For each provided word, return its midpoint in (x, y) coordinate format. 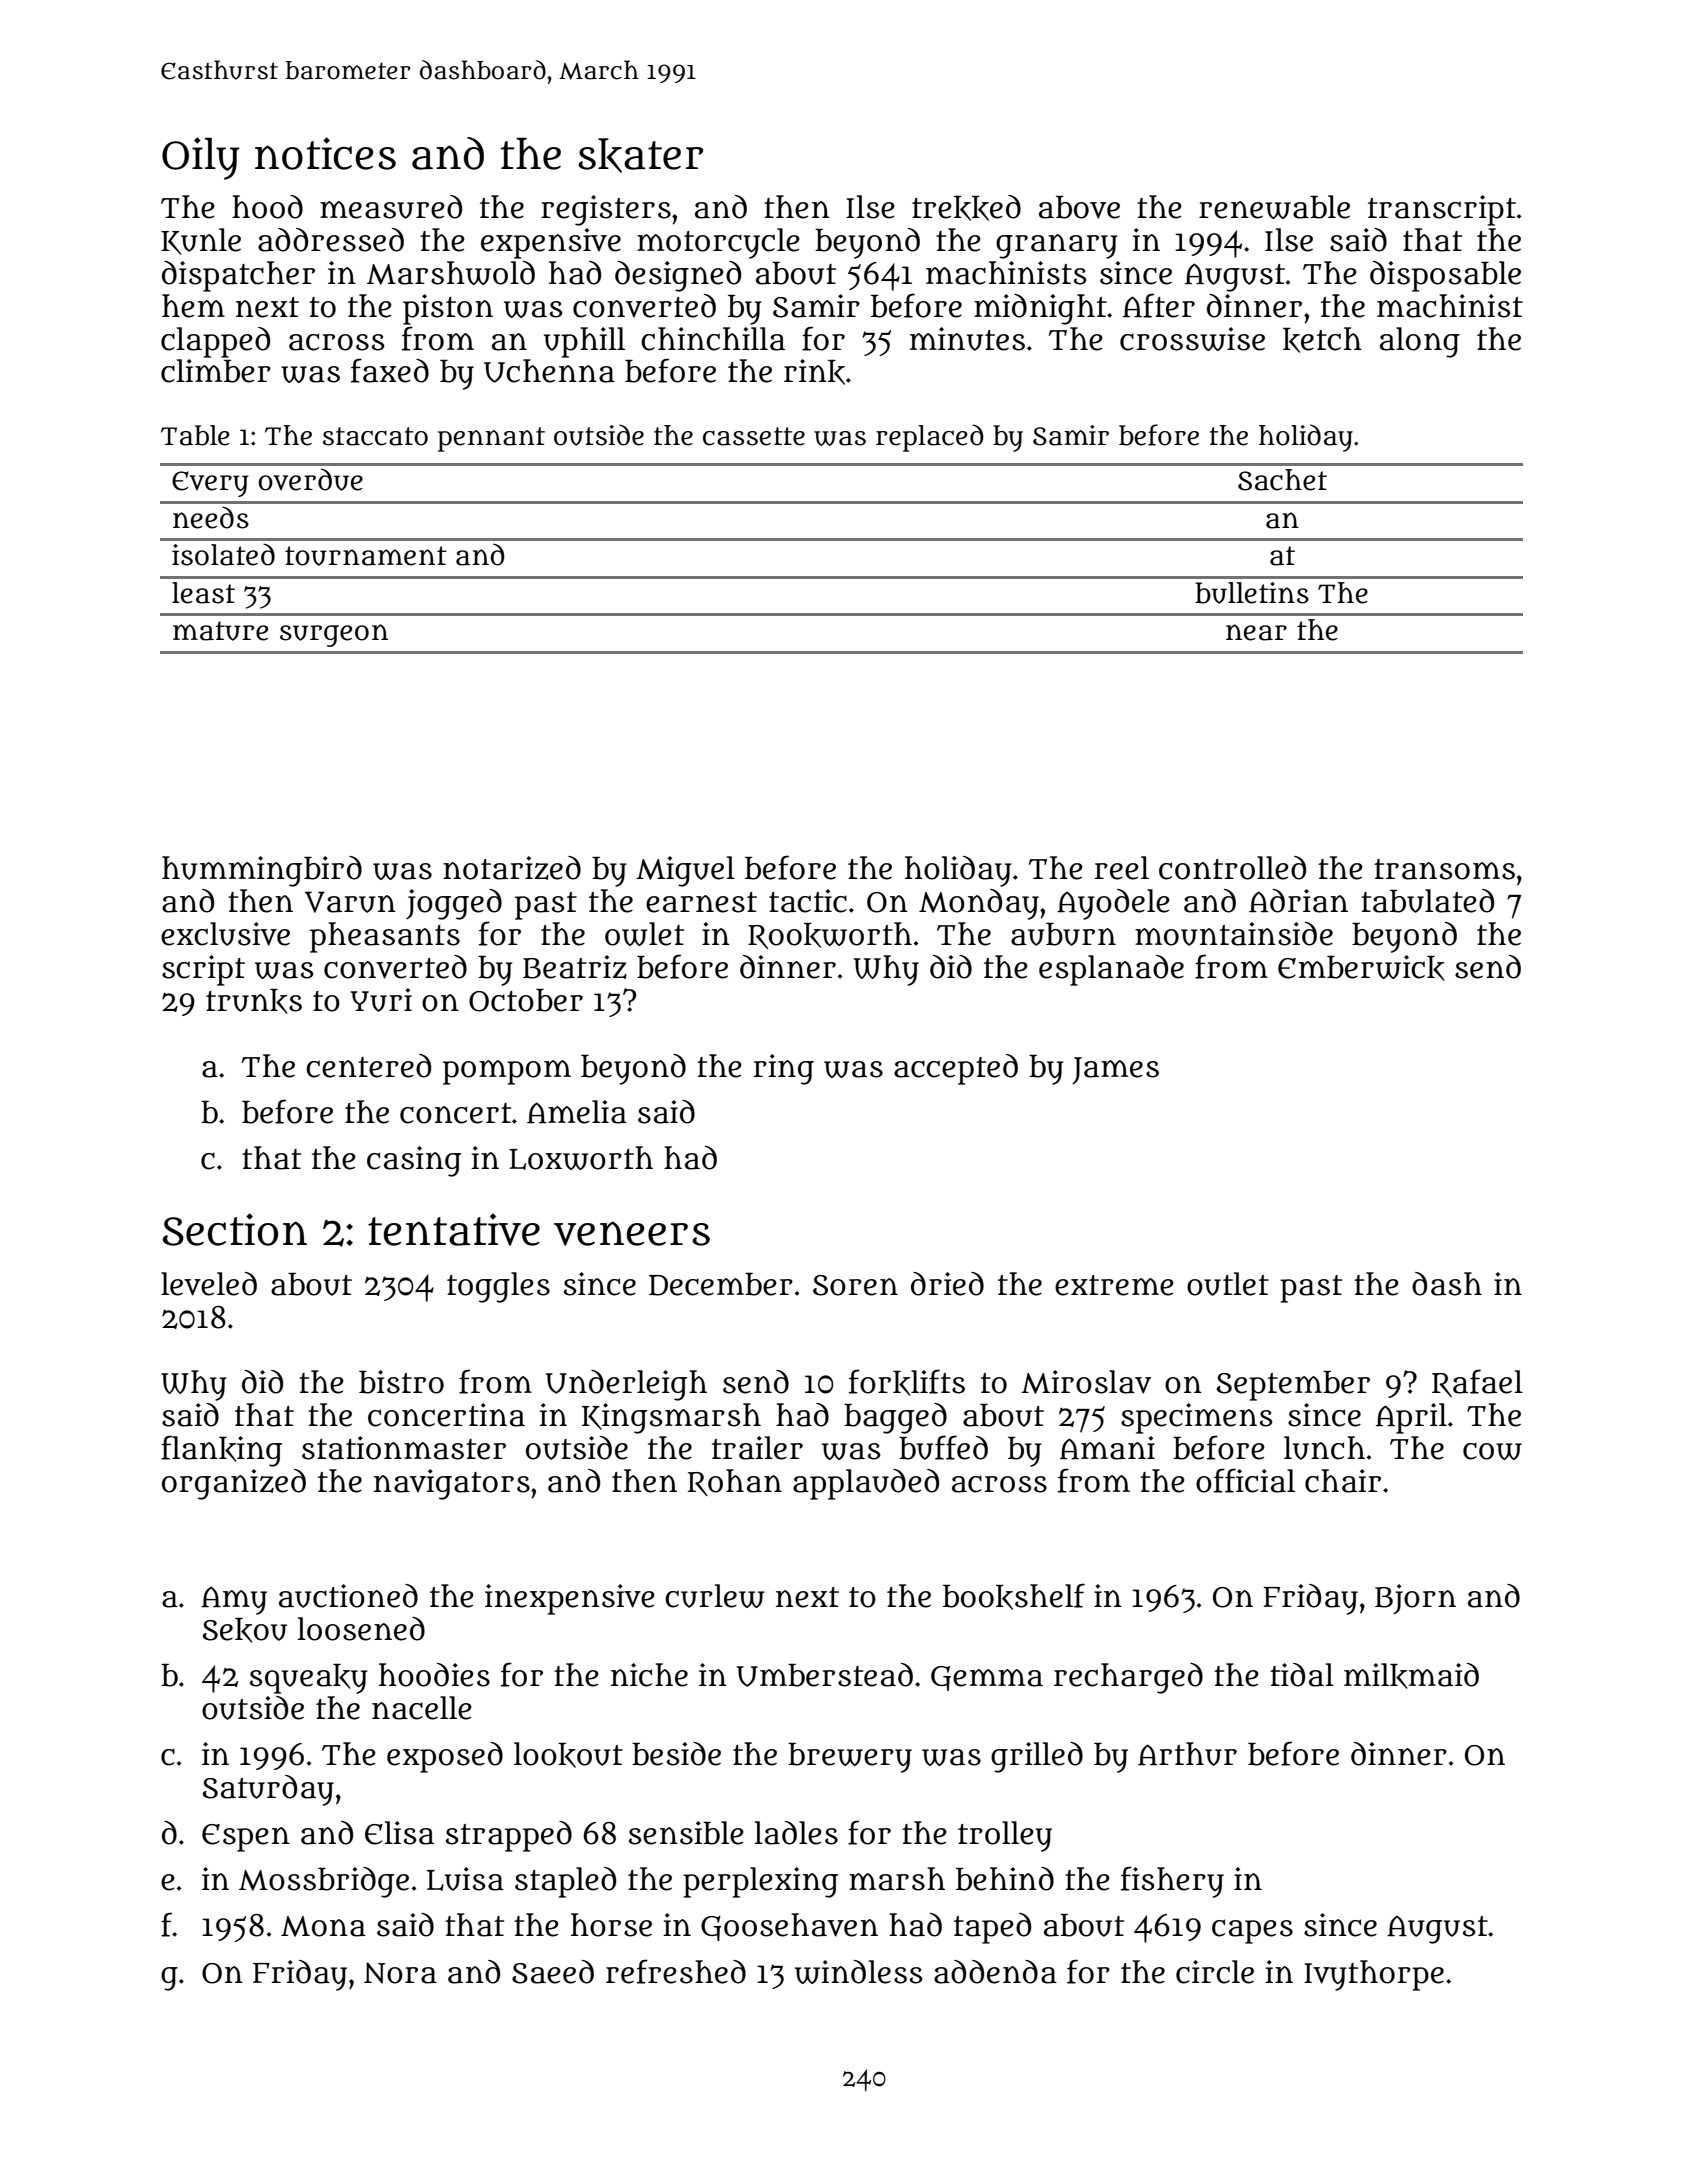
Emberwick (1361, 968)
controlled (1232, 868)
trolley (1005, 1836)
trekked (966, 208)
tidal (1302, 1675)
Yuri (381, 1000)
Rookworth (830, 935)
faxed (390, 370)
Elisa (399, 1833)
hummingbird (262, 871)
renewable (1274, 207)
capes (1252, 1931)
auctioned (348, 1596)
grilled (1037, 1757)
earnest (701, 902)
